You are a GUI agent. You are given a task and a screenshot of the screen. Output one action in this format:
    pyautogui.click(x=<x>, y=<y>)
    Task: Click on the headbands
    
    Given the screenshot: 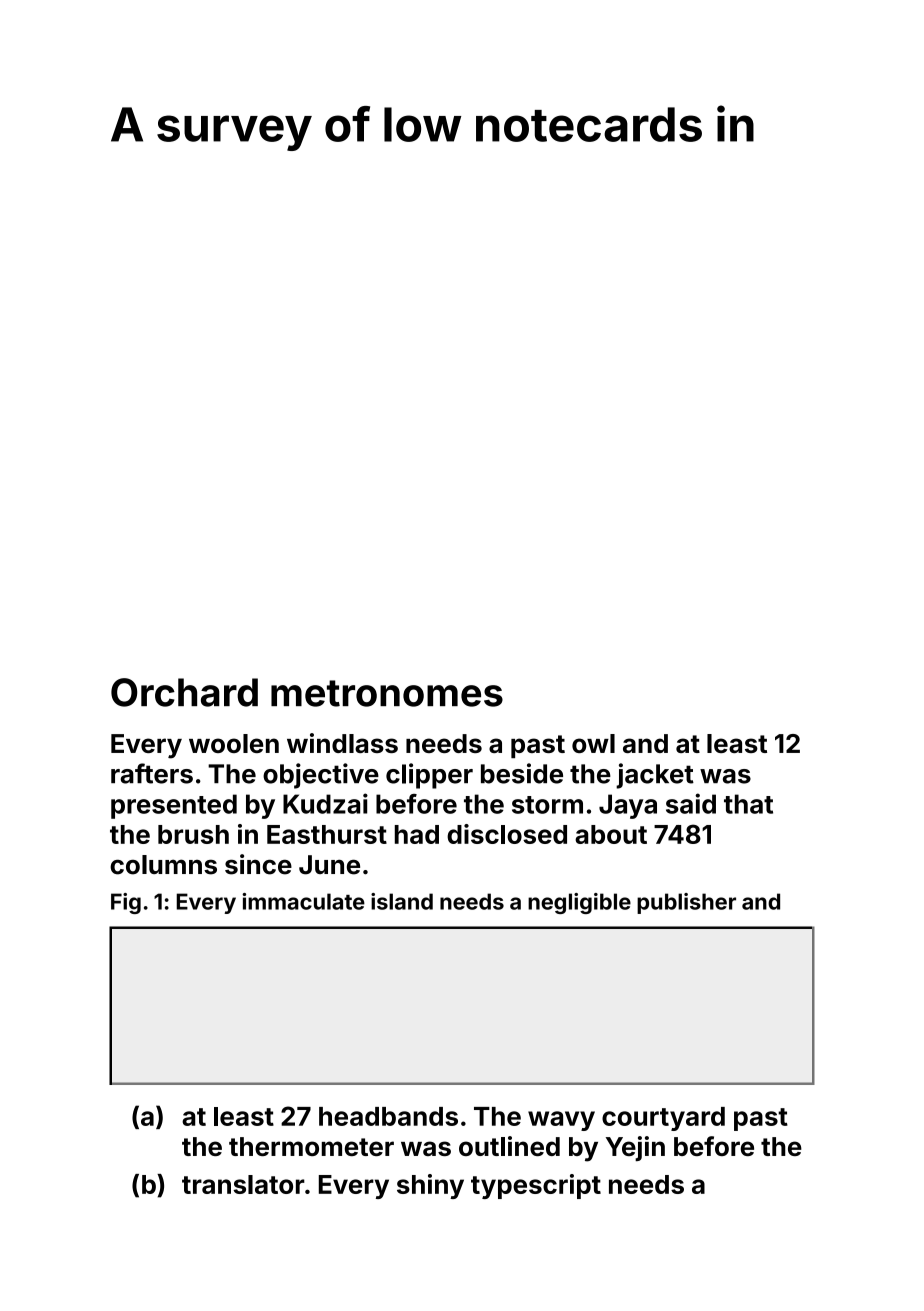 What is the action you would take?
    pyautogui.click(x=388, y=1116)
